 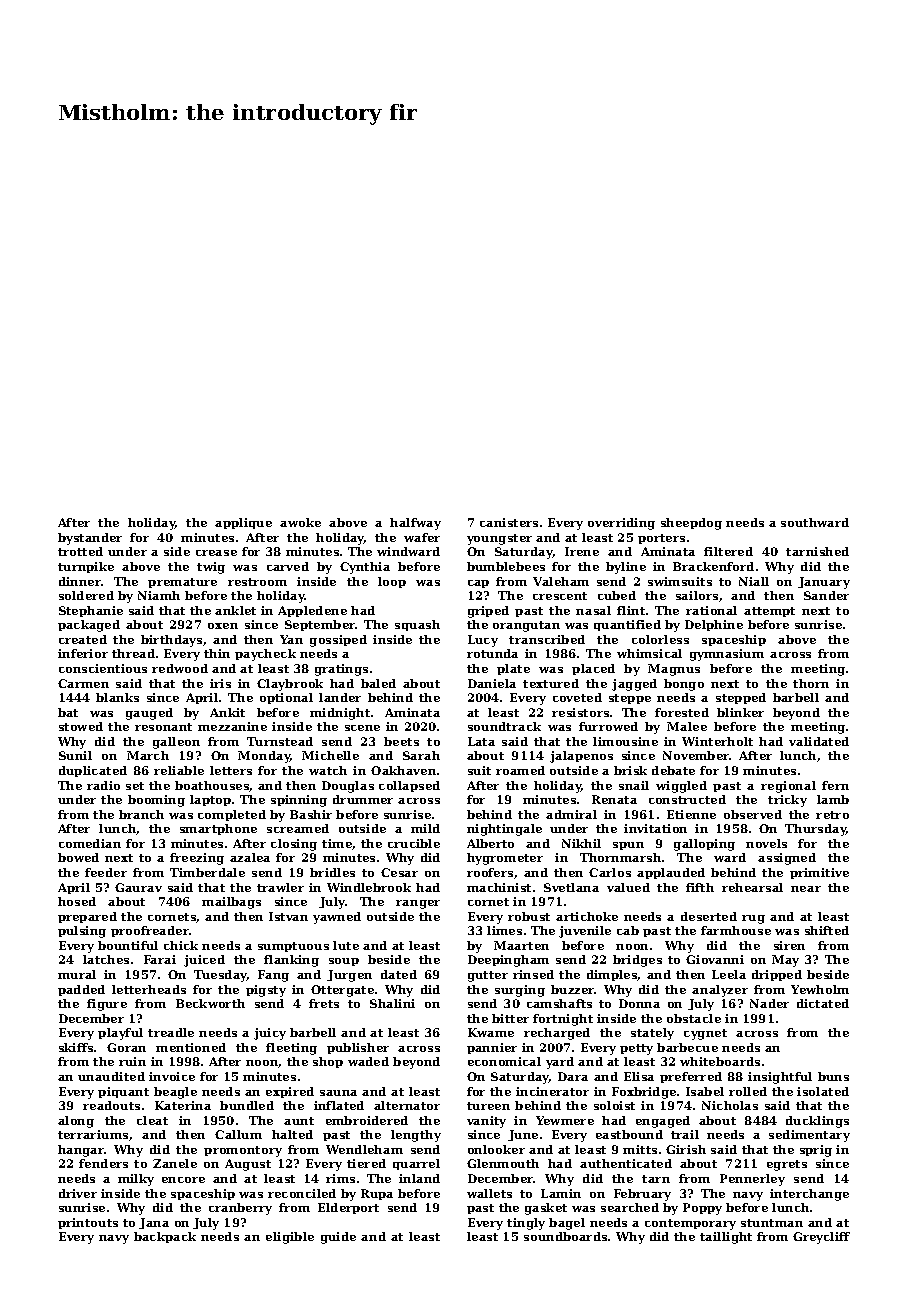 I want to click on Gaurav, so click(x=138, y=887).
